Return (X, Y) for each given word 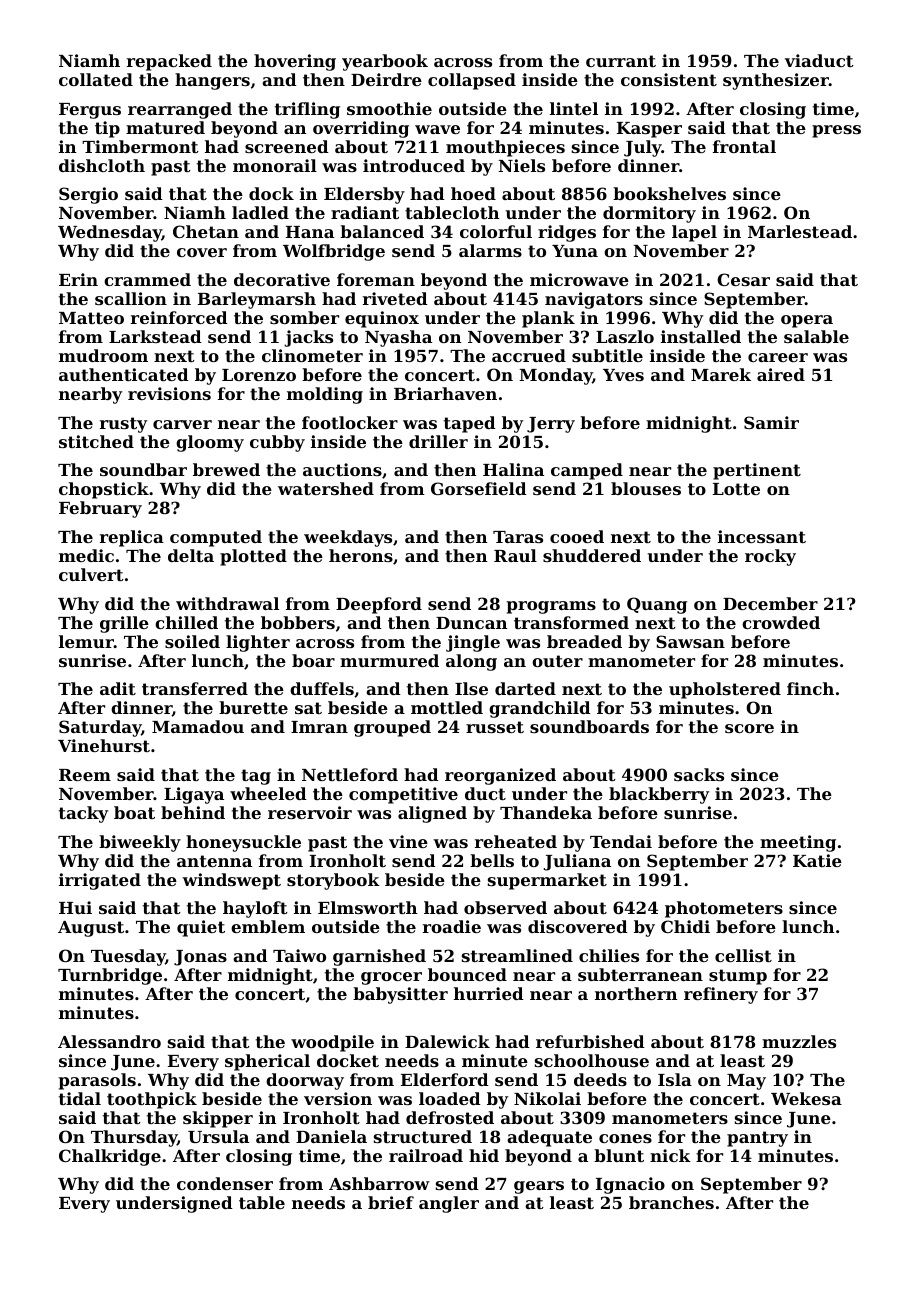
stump (738, 977)
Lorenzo (259, 375)
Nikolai (547, 1098)
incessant (762, 536)
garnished (379, 957)
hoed (473, 193)
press (836, 131)
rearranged (180, 110)
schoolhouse (592, 1060)
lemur (86, 641)
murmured (389, 660)
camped (587, 471)
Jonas (200, 958)
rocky (770, 557)
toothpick (152, 1100)
